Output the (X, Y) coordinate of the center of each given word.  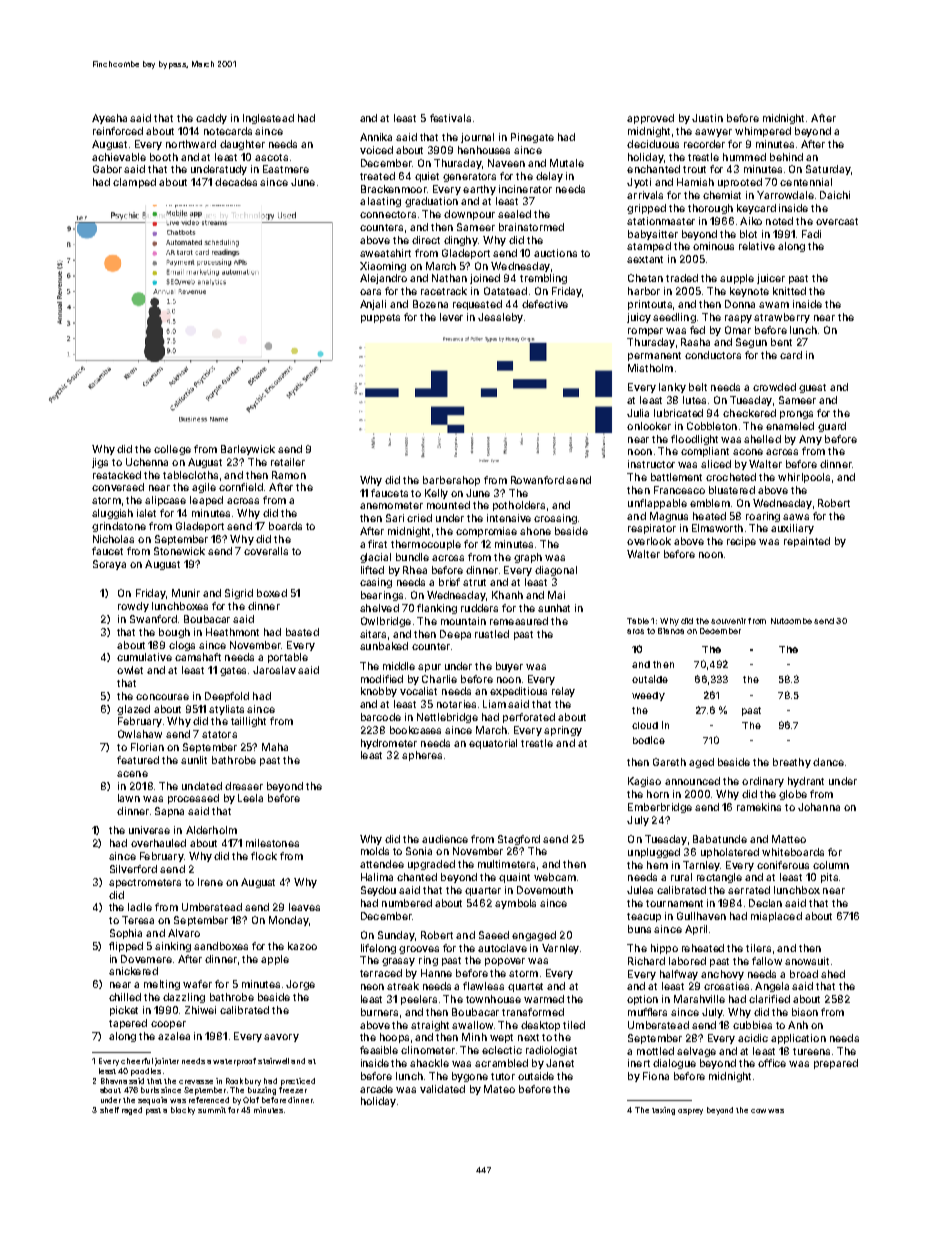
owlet (130, 670)
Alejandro (383, 279)
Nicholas (113, 539)
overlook (649, 541)
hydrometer (389, 744)
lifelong (378, 949)
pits (829, 878)
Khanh (507, 595)
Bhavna (114, 1081)
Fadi (811, 234)
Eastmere (286, 169)
